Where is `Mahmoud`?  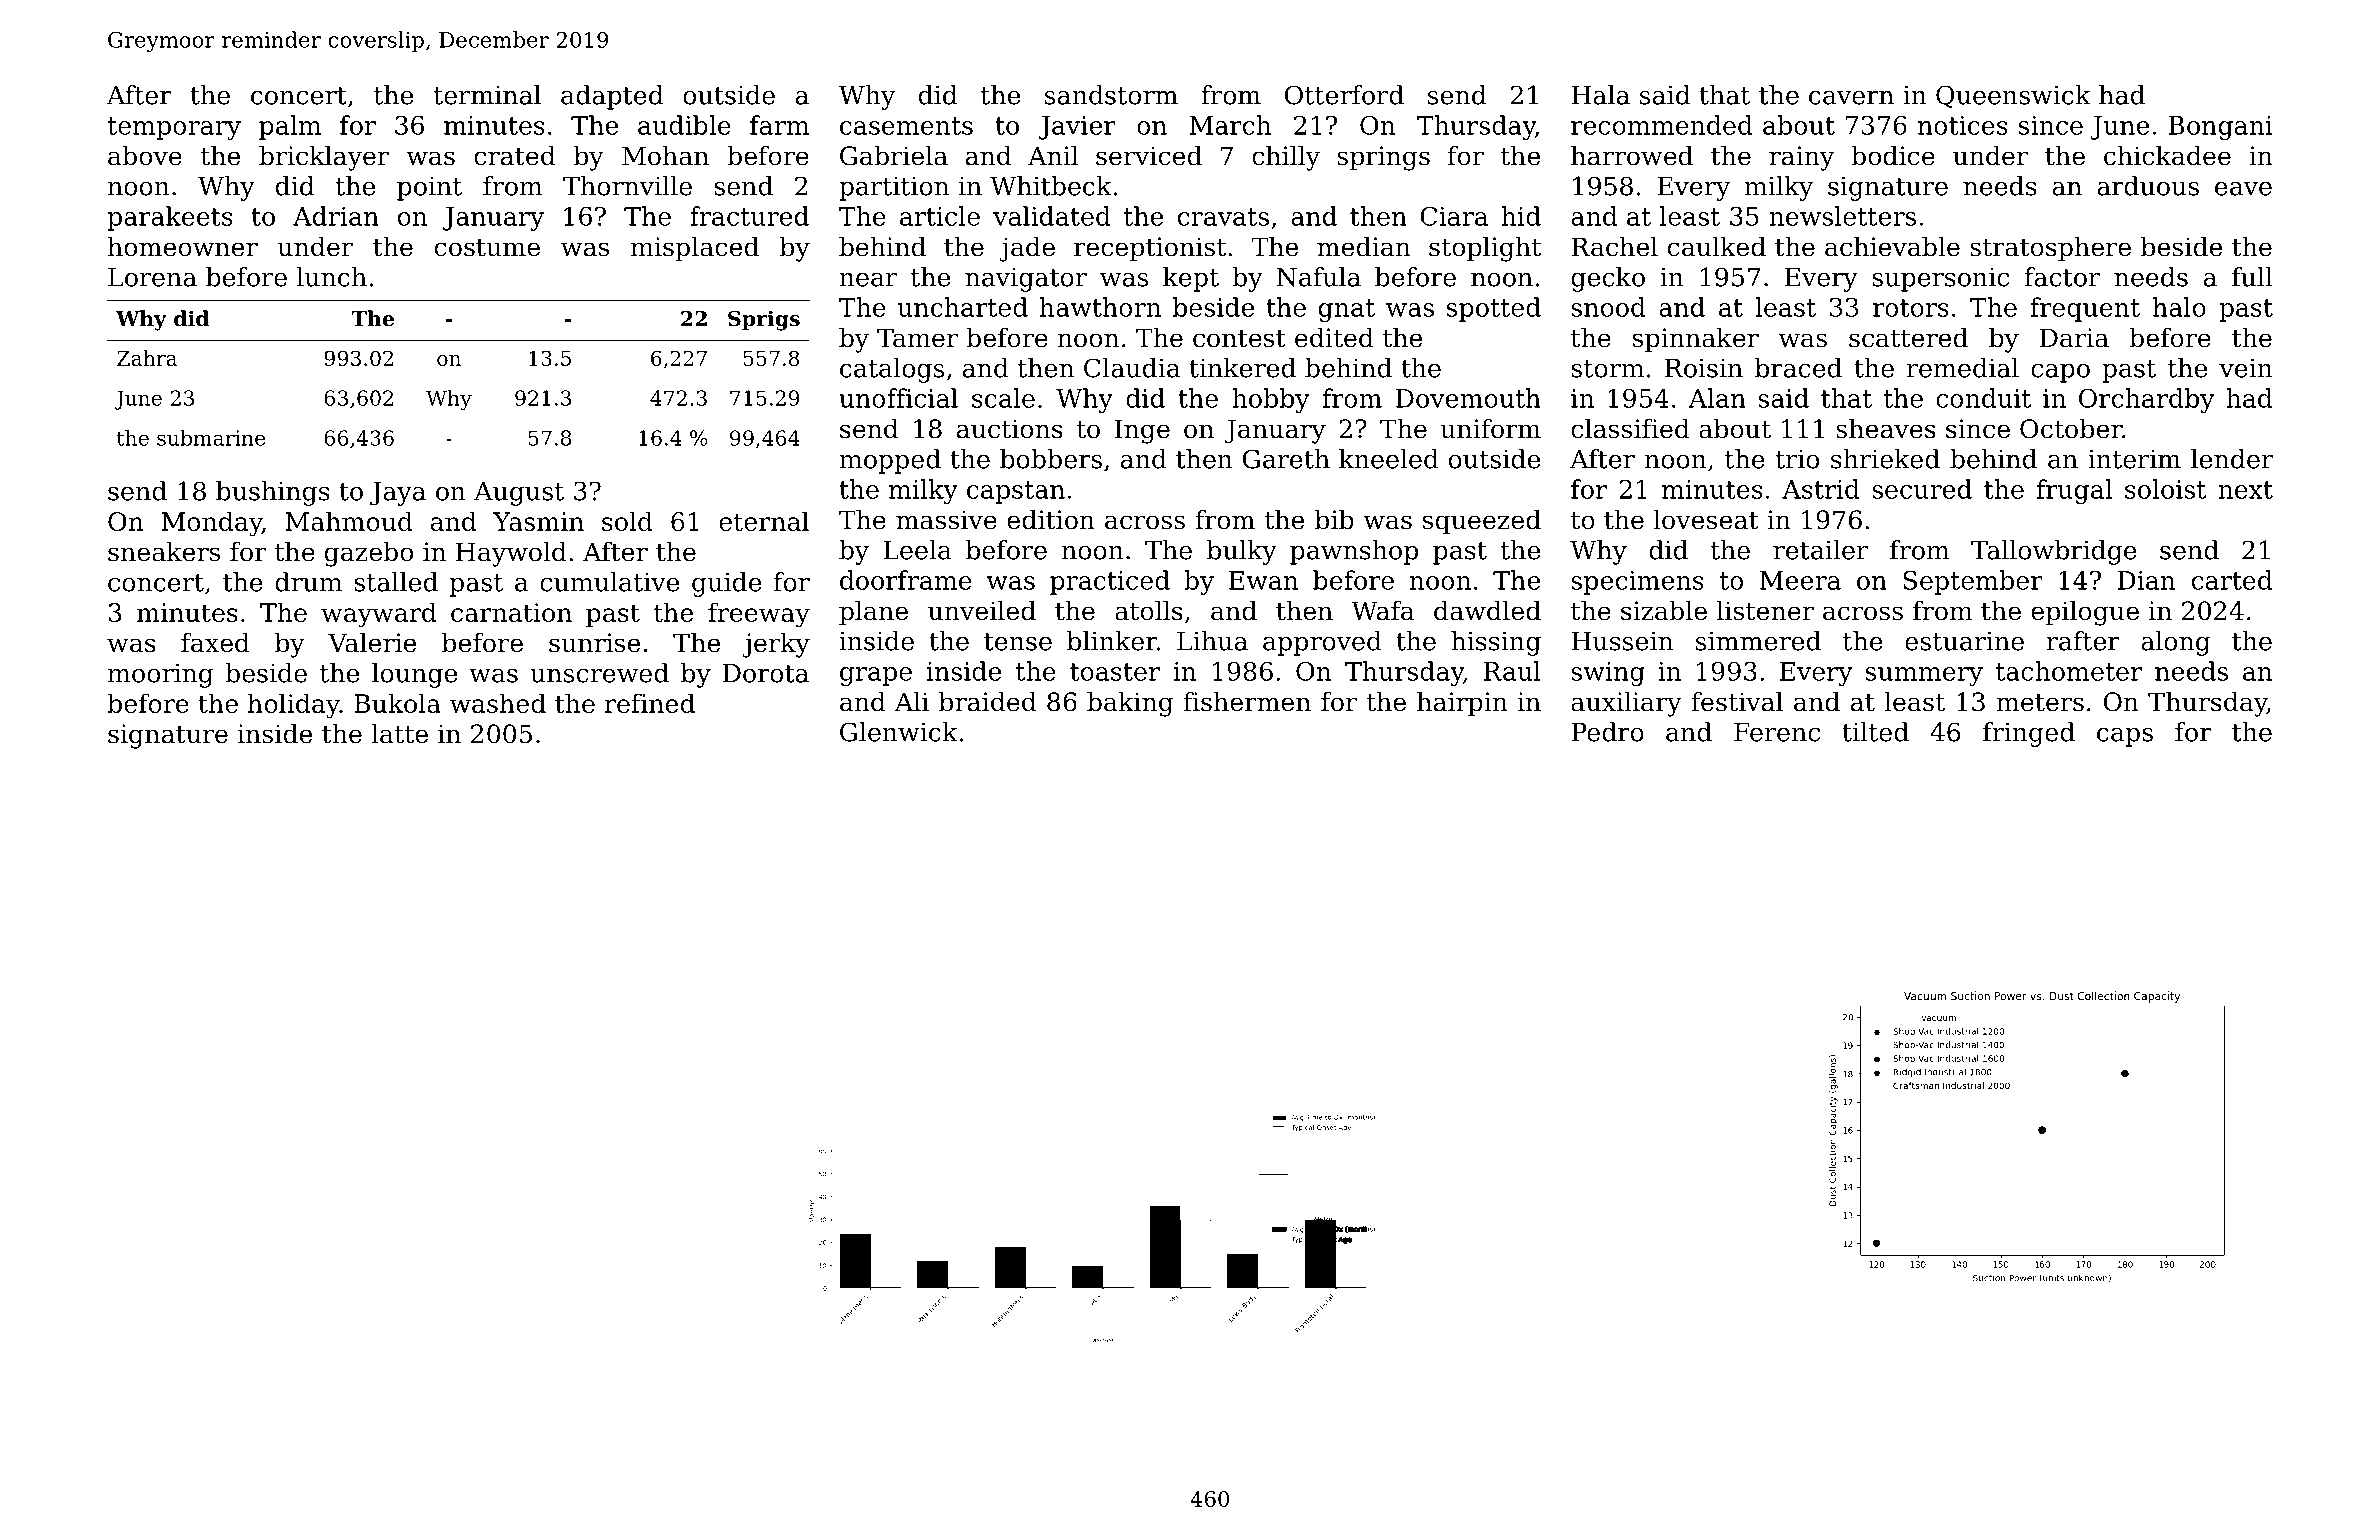
Mahmoud is located at coordinates (349, 521).
